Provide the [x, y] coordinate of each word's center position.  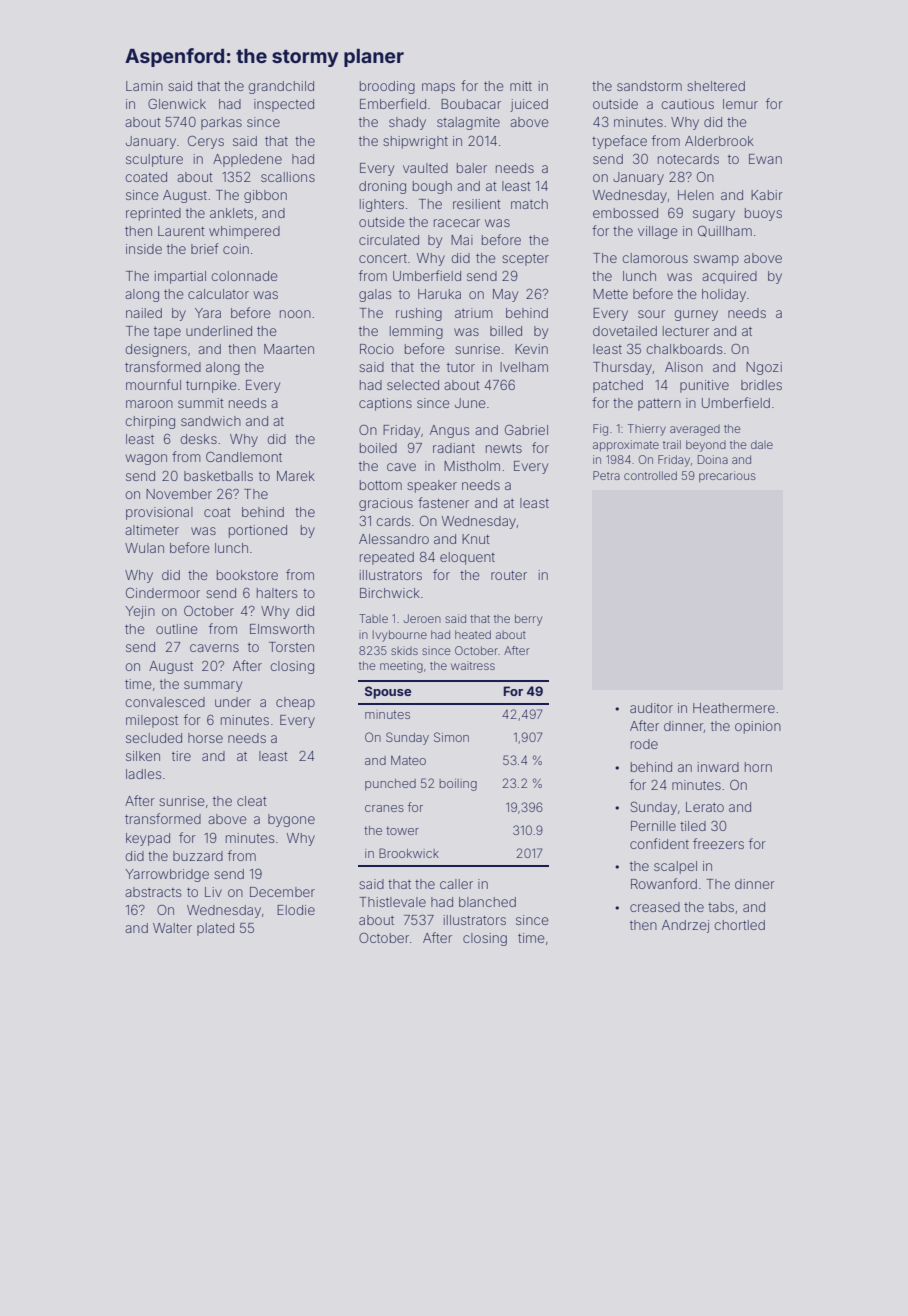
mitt [521, 86]
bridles [761, 385]
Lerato [705, 807]
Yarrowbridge [167, 875]
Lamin [144, 86]
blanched [487, 902]
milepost [152, 721]
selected [413, 385]
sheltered [716, 86]
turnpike [211, 386]
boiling [458, 785]
